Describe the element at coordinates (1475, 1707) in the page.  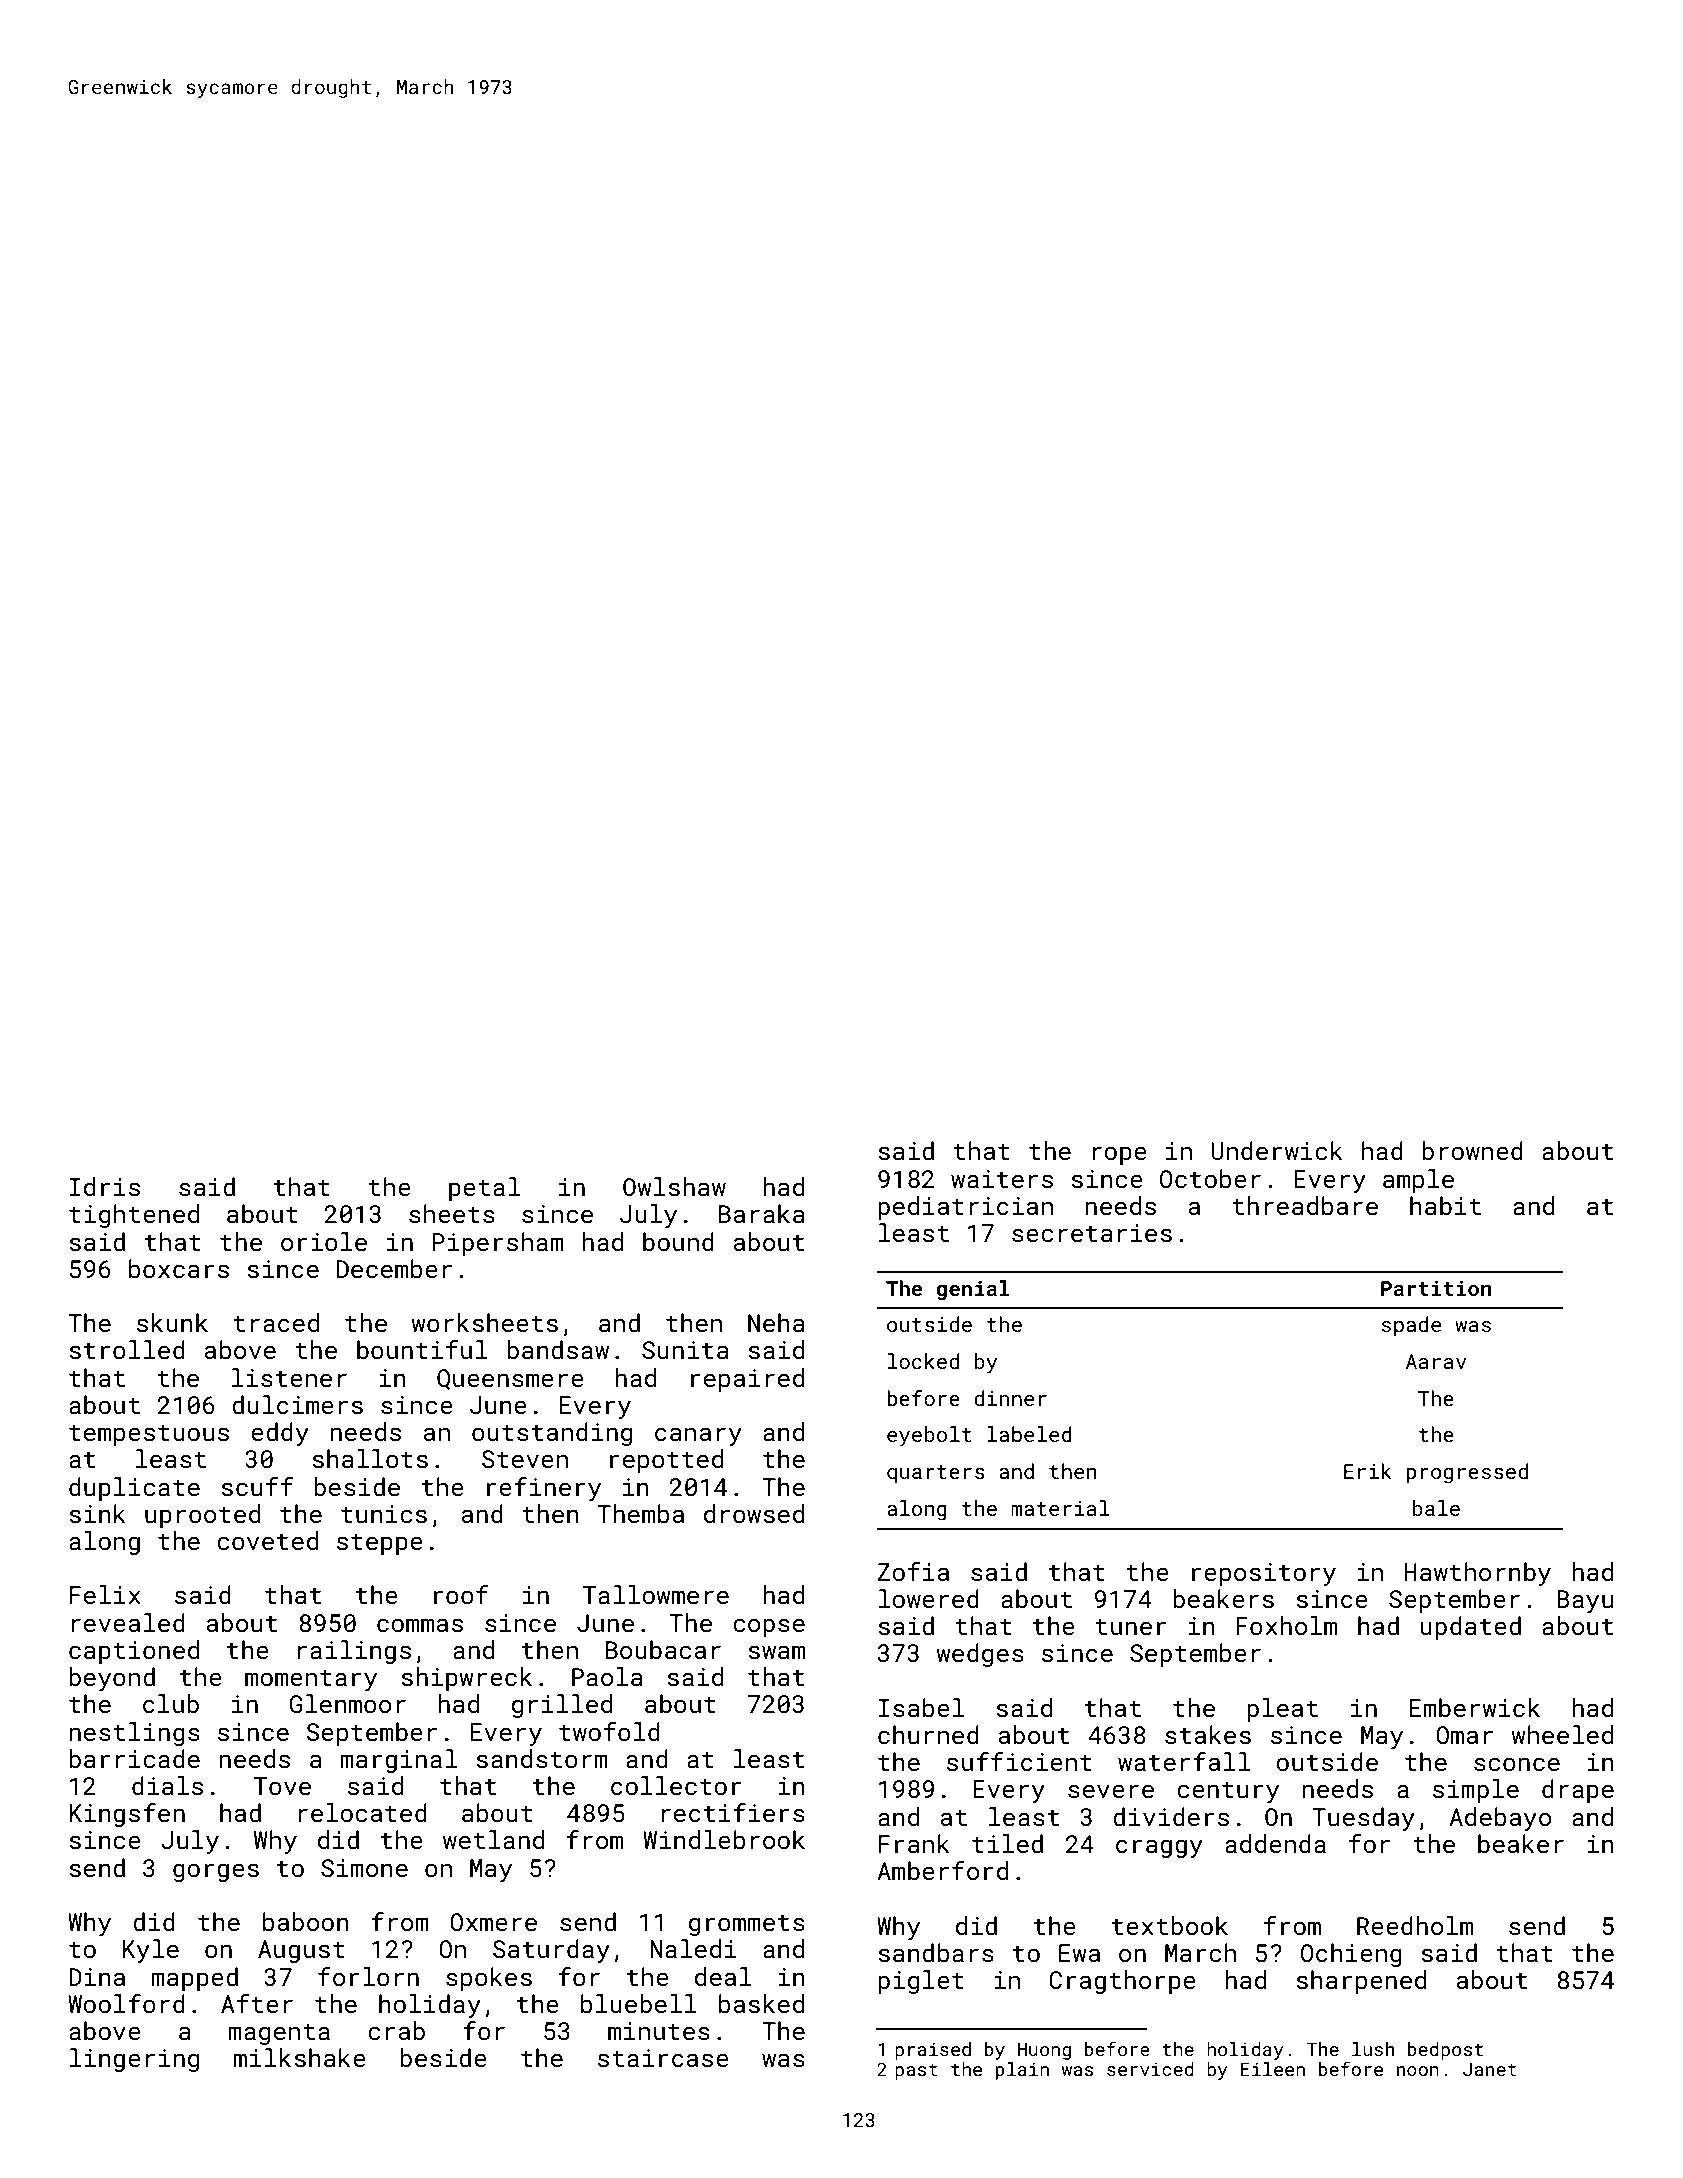
I see `Emberwick` at that location.
